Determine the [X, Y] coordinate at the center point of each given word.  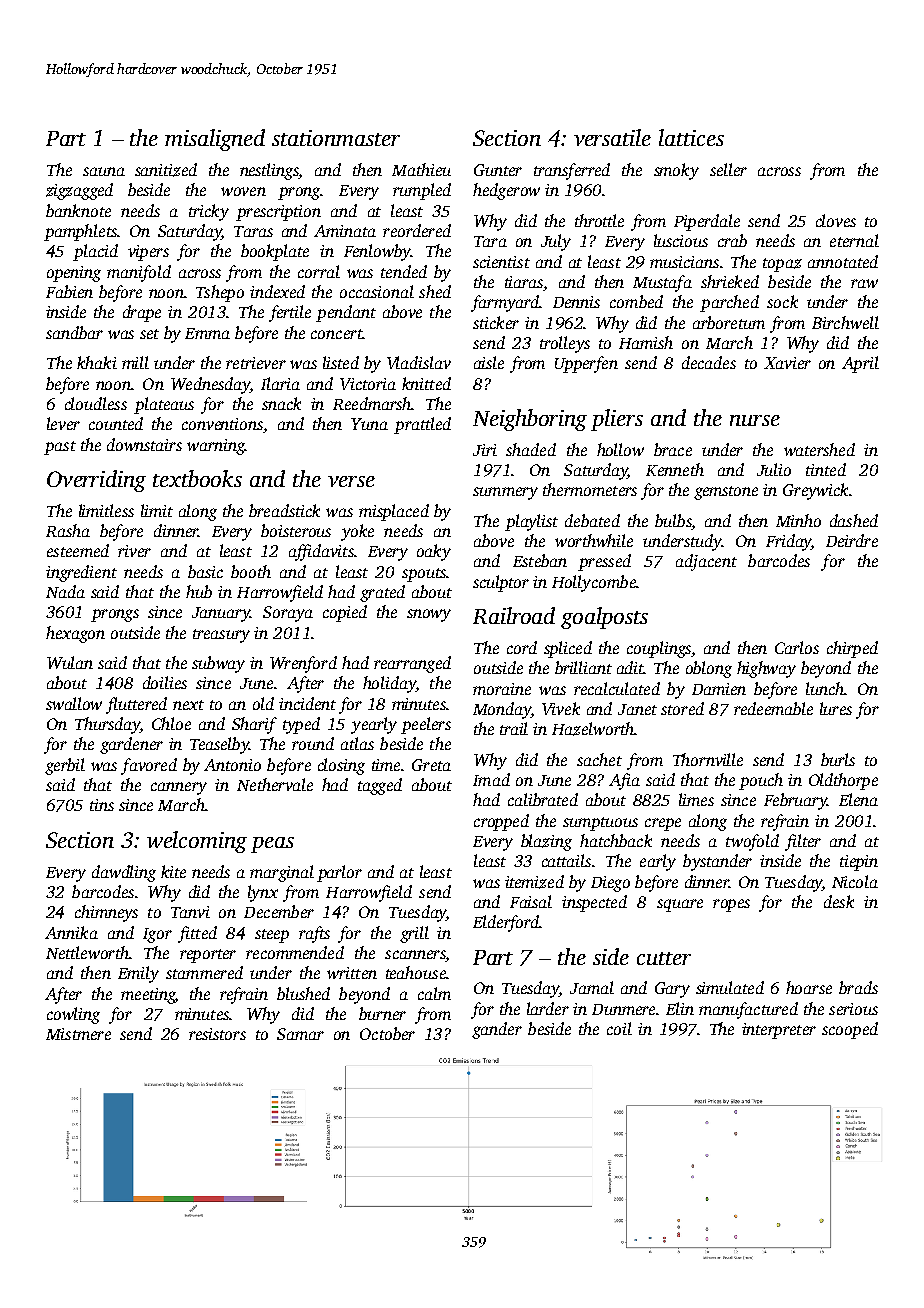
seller [728, 169]
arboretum [729, 322]
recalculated [617, 688]
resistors [217, 1034]
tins [102, 805]
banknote [78, 210]
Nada [65, 591]
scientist [501, 262]
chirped [852, 649]
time [386, 765]
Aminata [345, 231]
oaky [434, 552]
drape [142, 313]
